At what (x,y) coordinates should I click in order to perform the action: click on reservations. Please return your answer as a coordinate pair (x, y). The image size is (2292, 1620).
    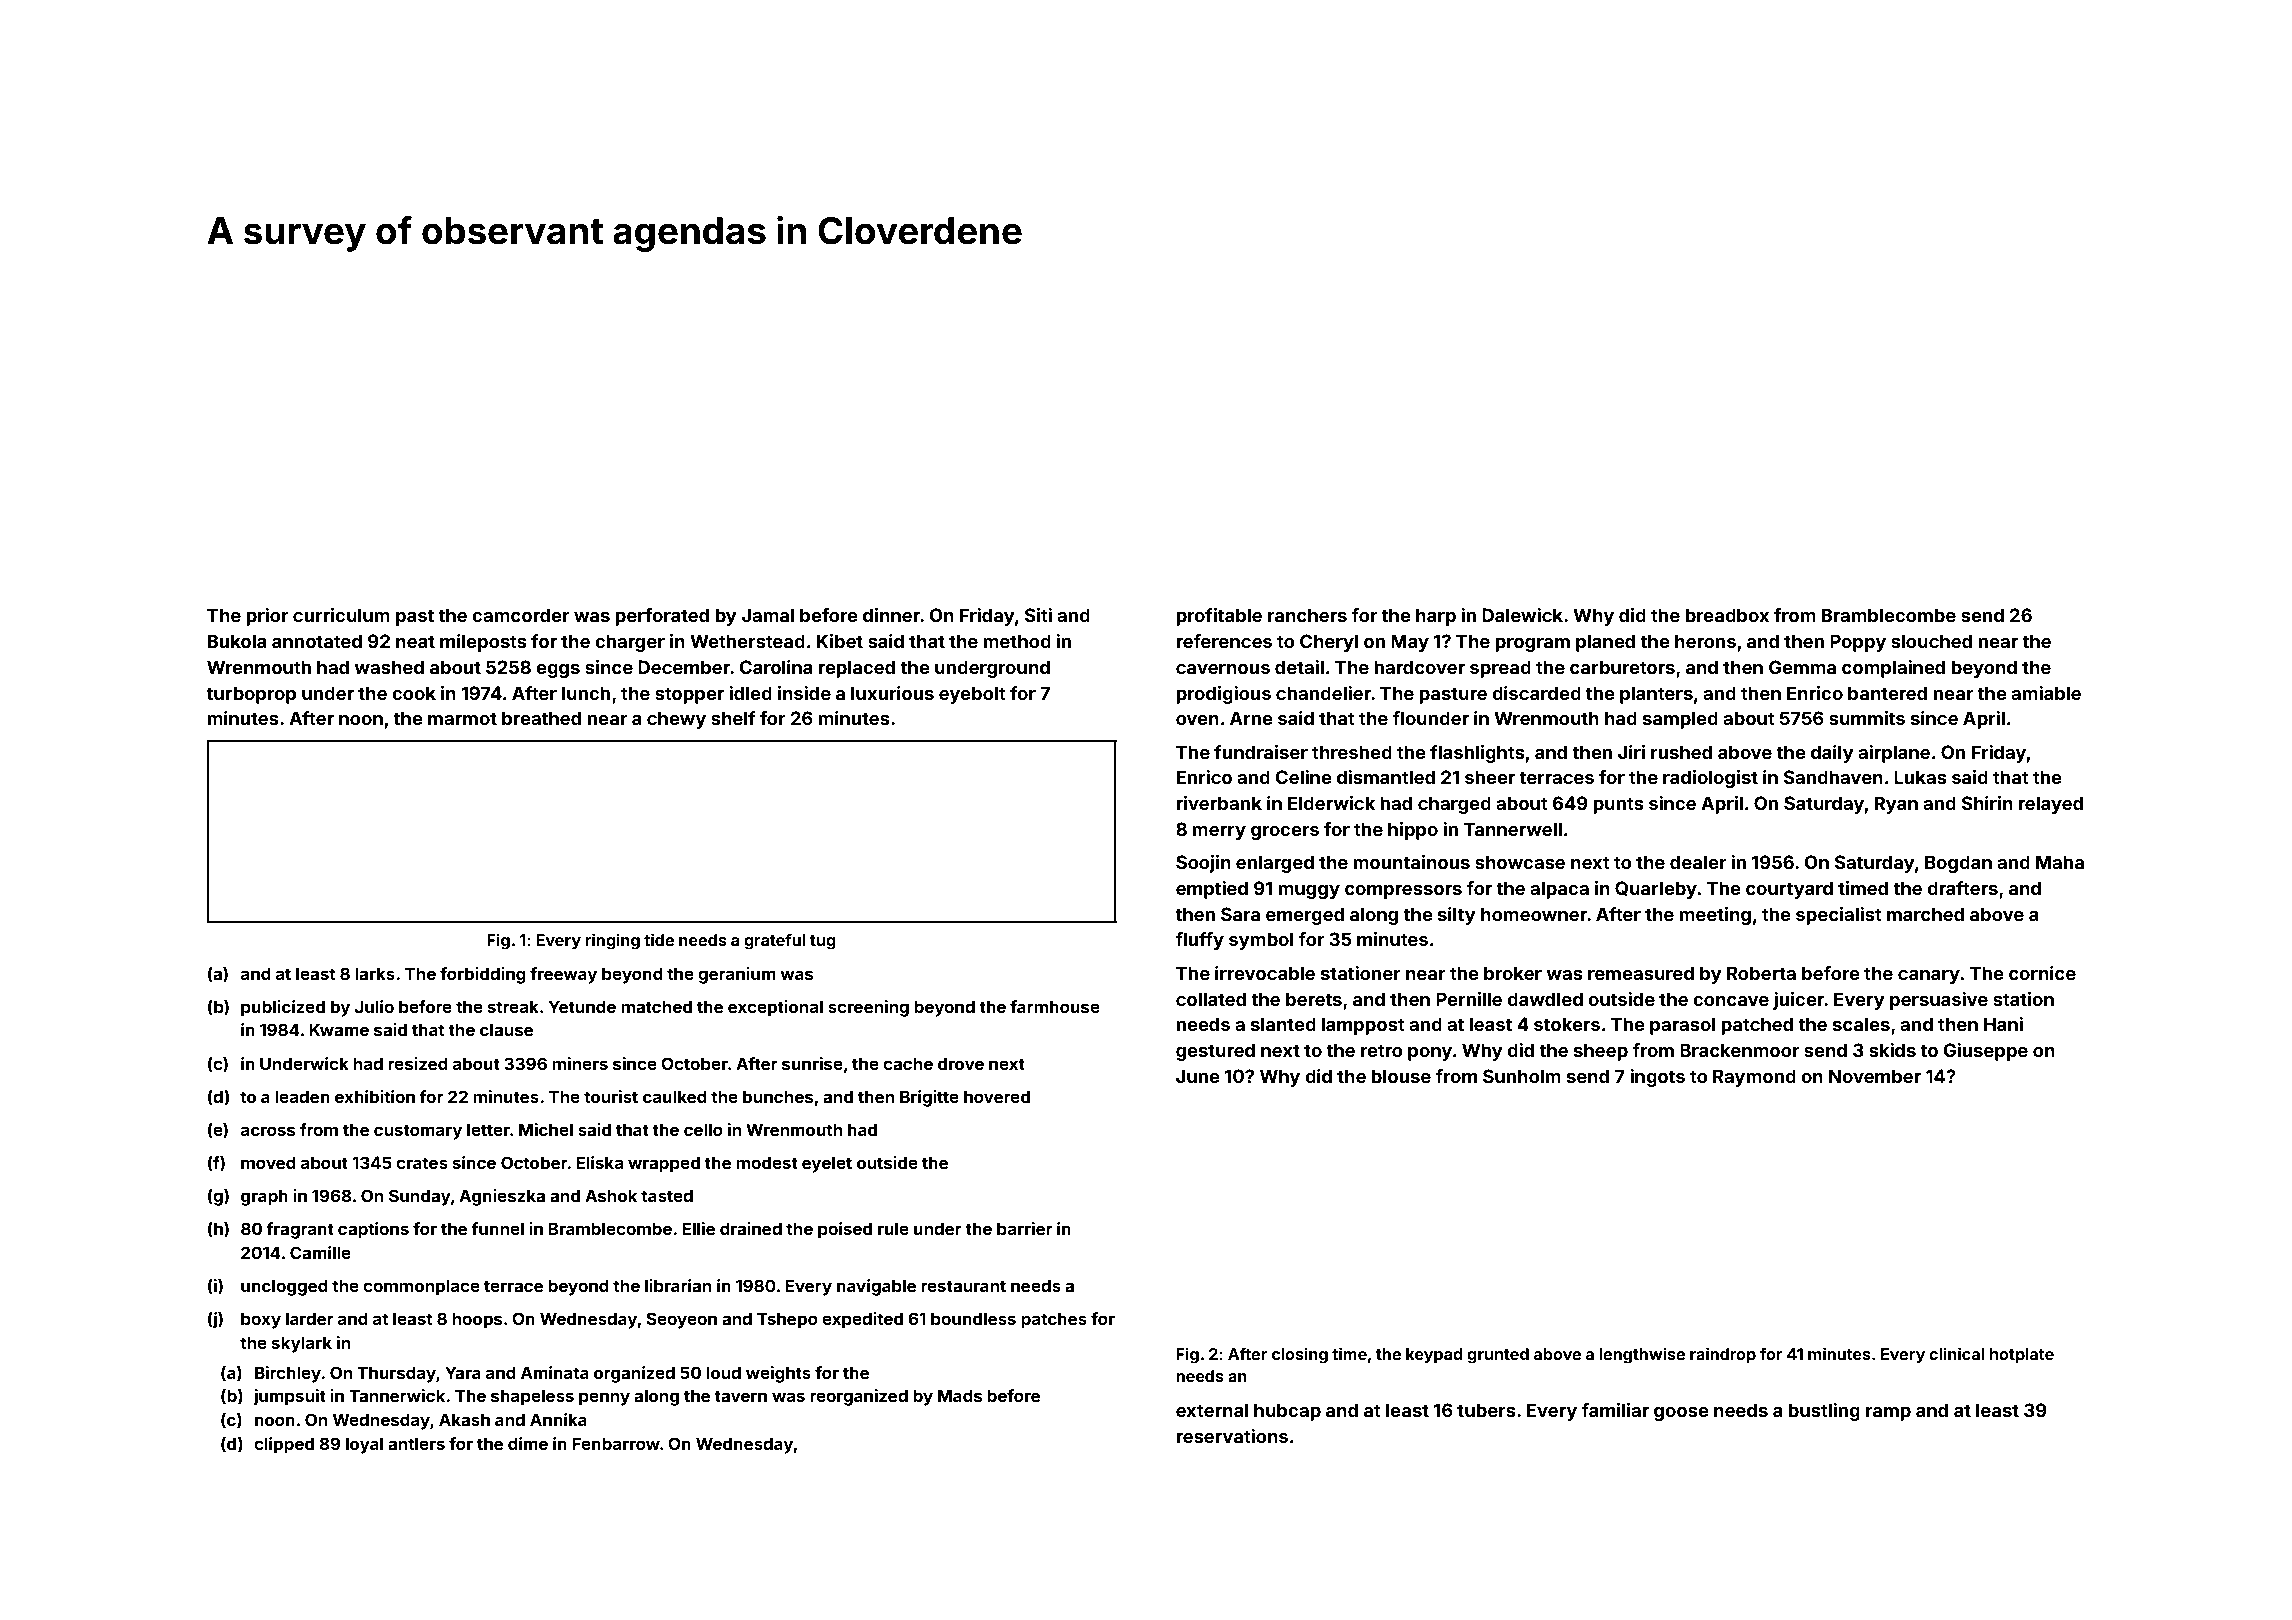
    Looking at the image, I should click on (1232, 1436).
